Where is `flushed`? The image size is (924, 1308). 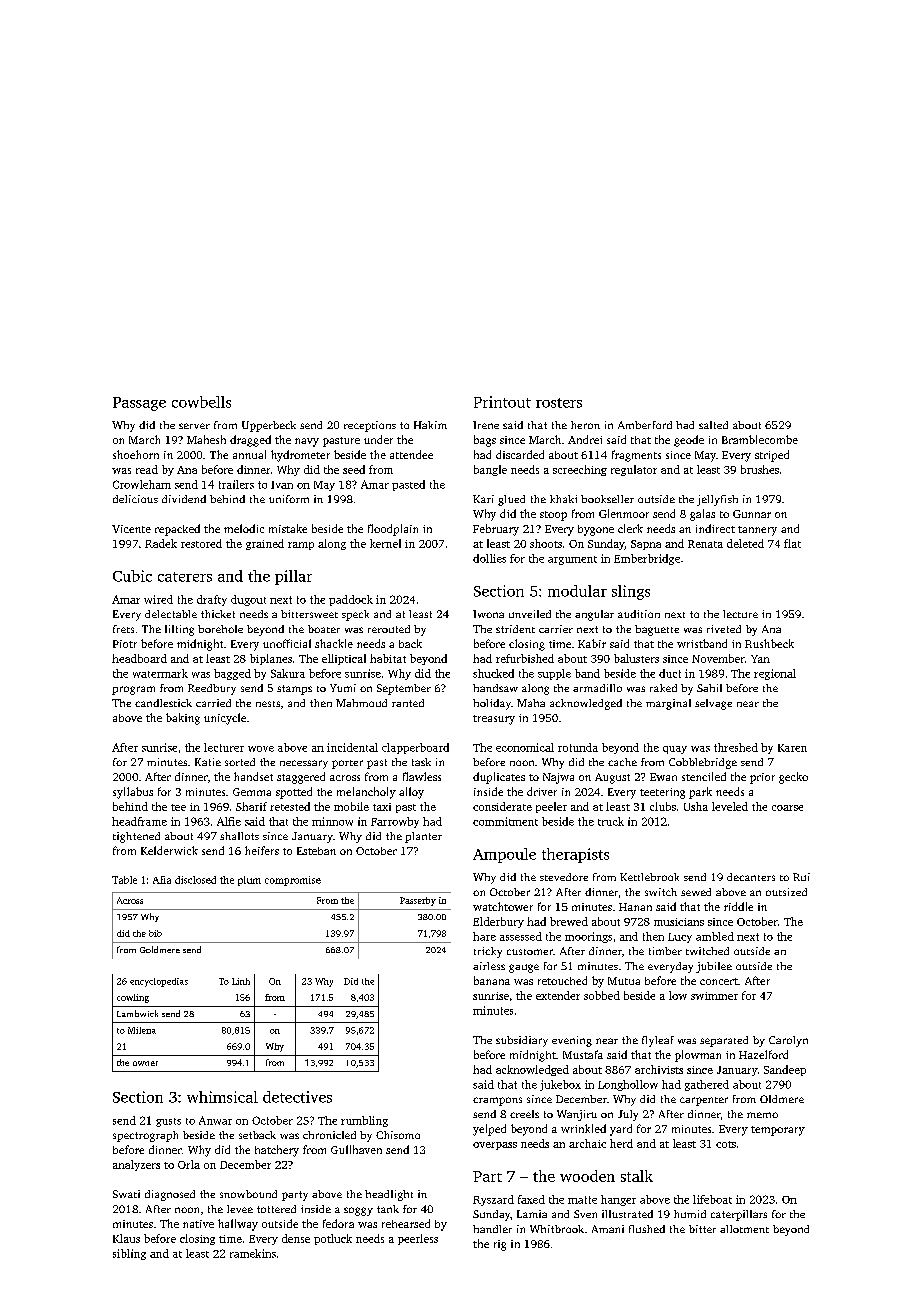 flushed is located at coordinates (647, 1229).
